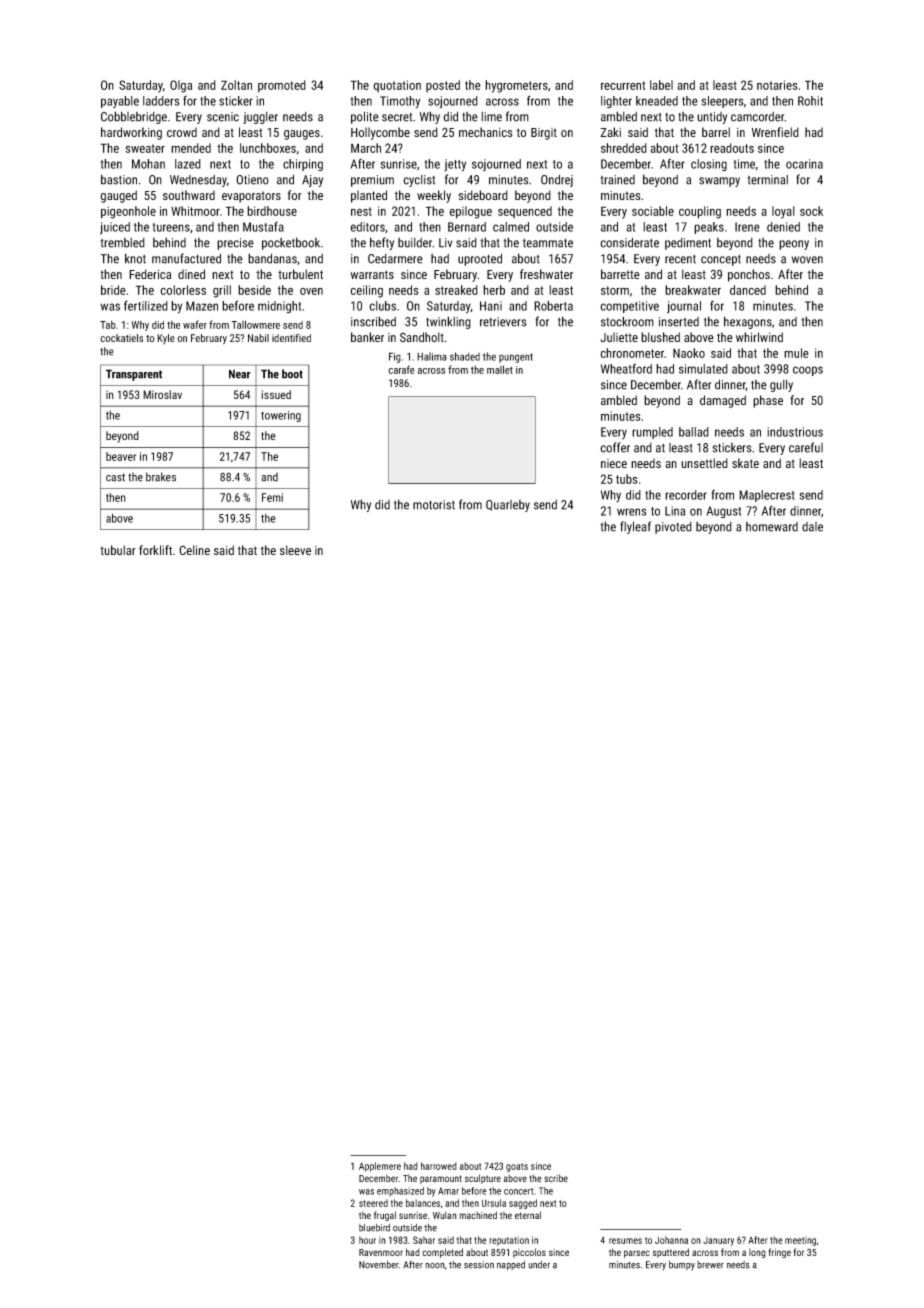  What do you see at coordinates (704, 463) in the image?
I see `unsettled` at bounding box center [704, 463].
